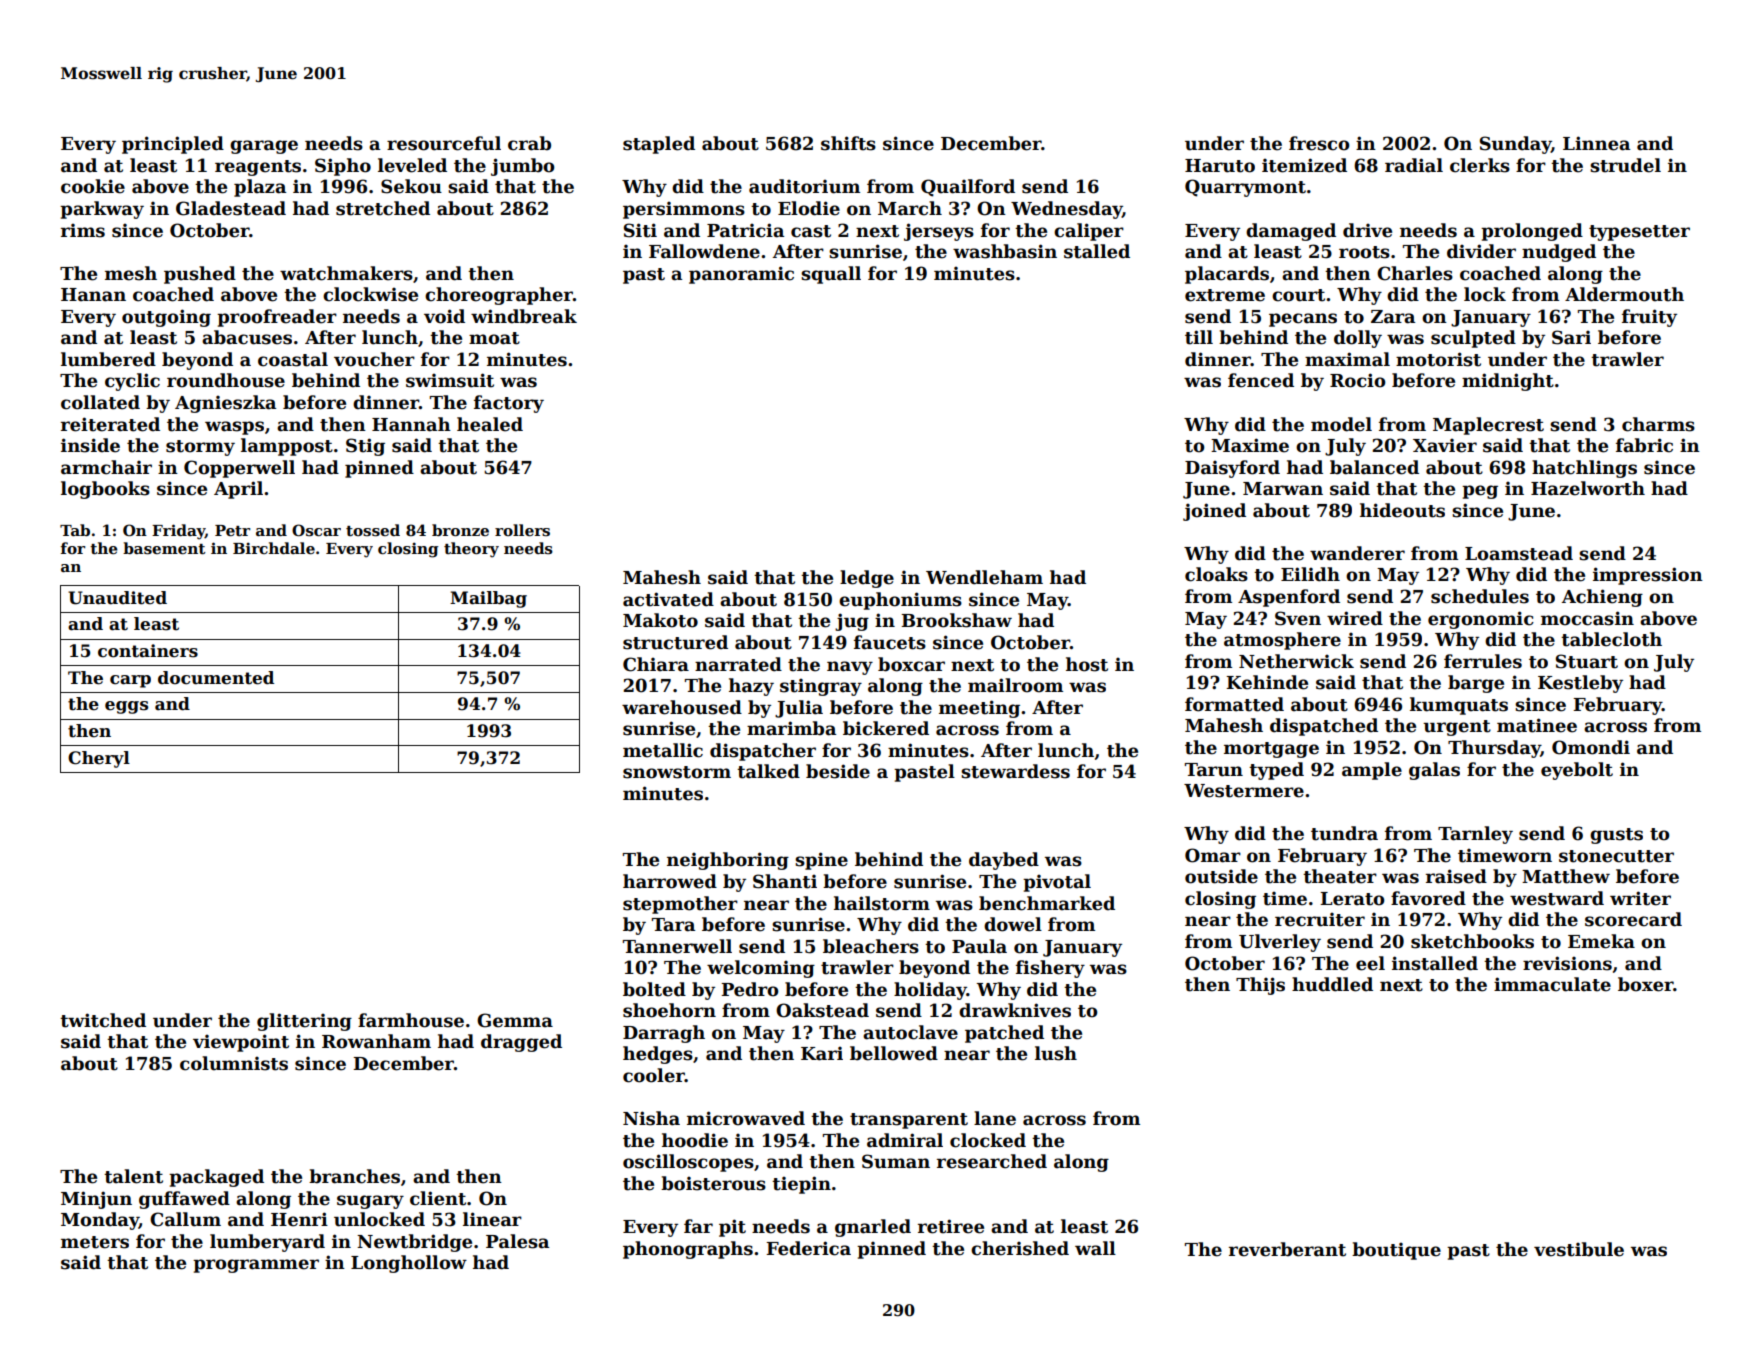  What do you see at coordinates (173, 145) in the screenshot?
I see `principled` at bounding box center [173, 145].
